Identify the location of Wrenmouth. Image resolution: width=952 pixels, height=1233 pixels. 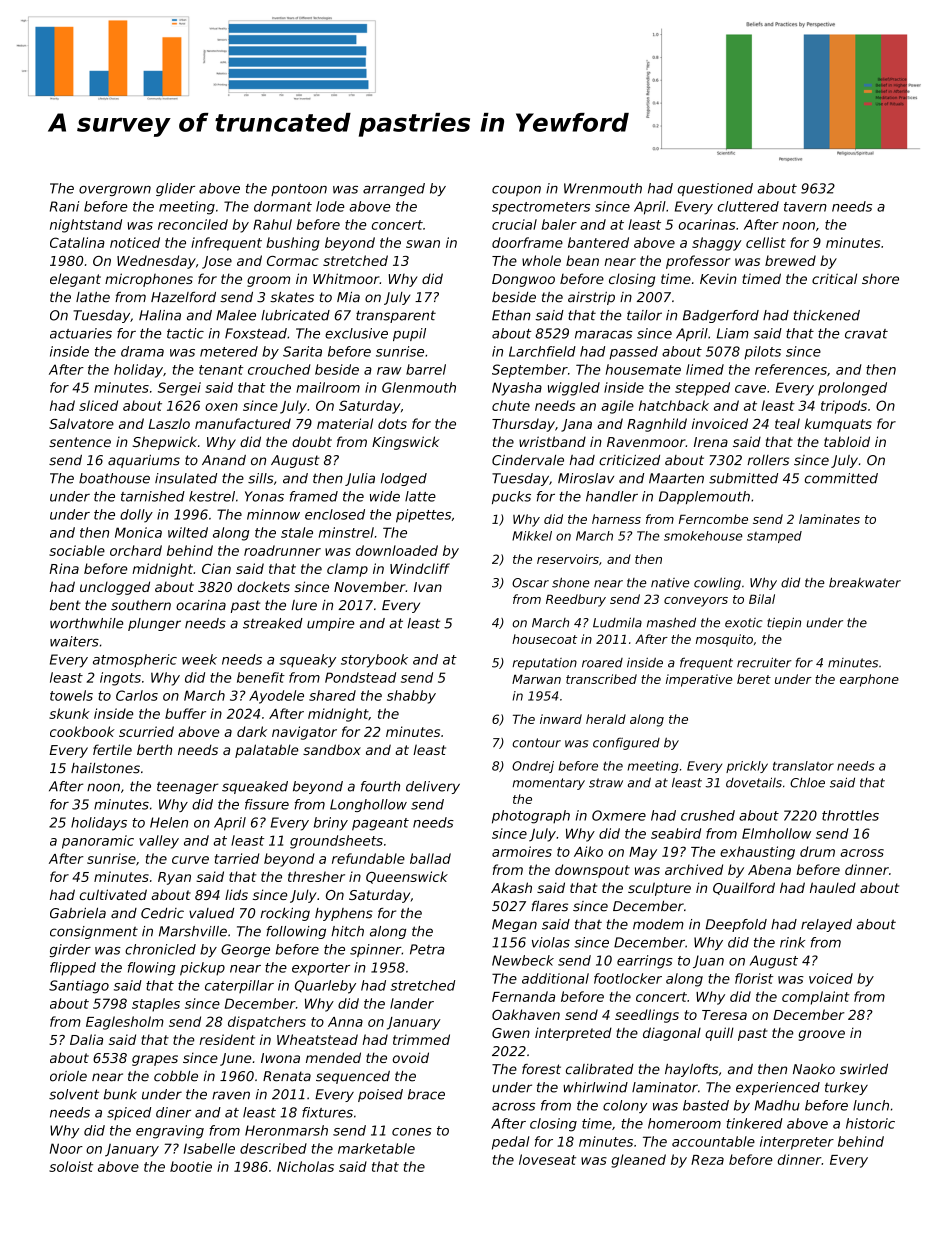
(603, 188).
